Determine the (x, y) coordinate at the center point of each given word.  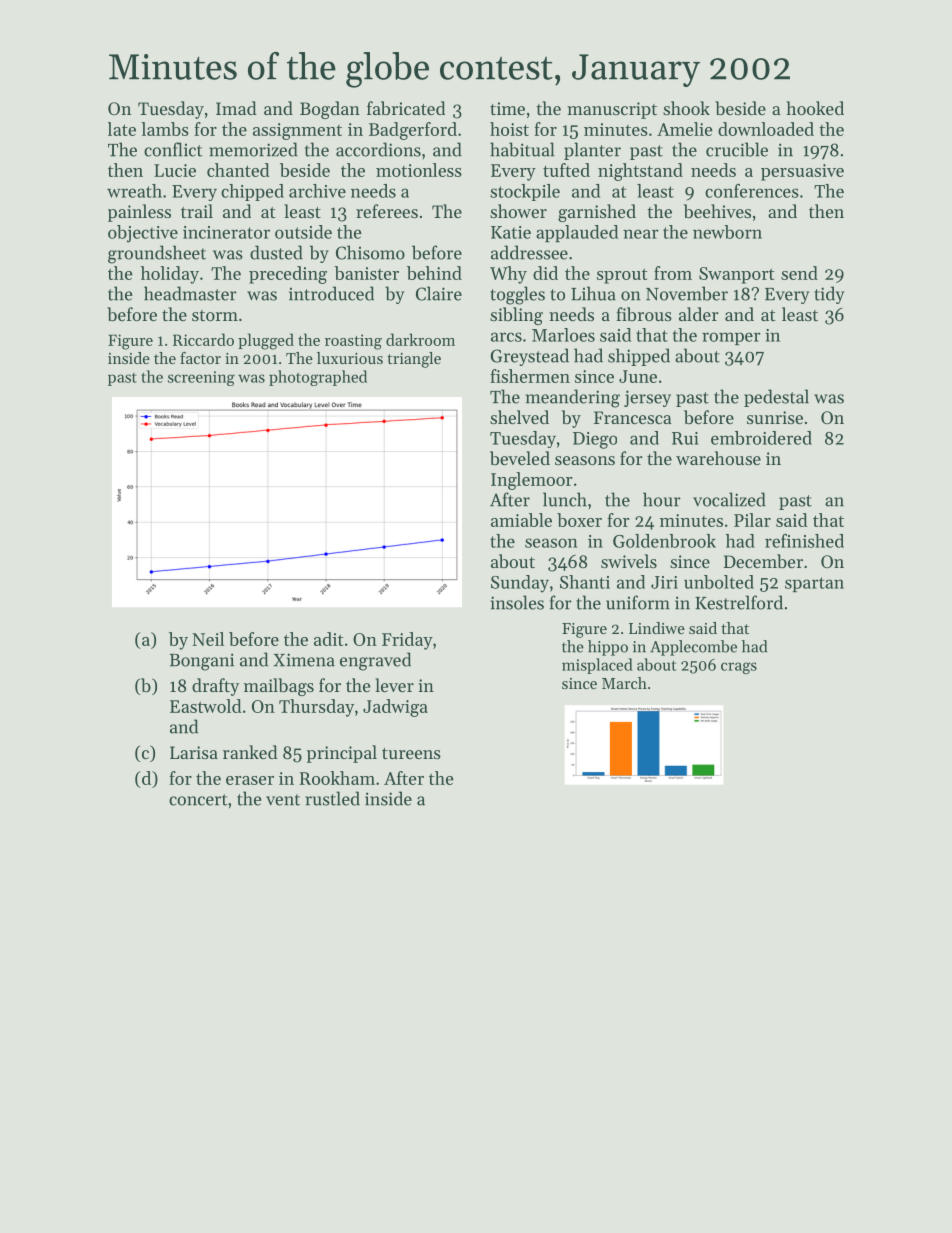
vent (283, 800)
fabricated (406, 108)
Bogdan (330, 110)
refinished (804, 541)
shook (686, 108)
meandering (573, 398)
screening (201, 378)
